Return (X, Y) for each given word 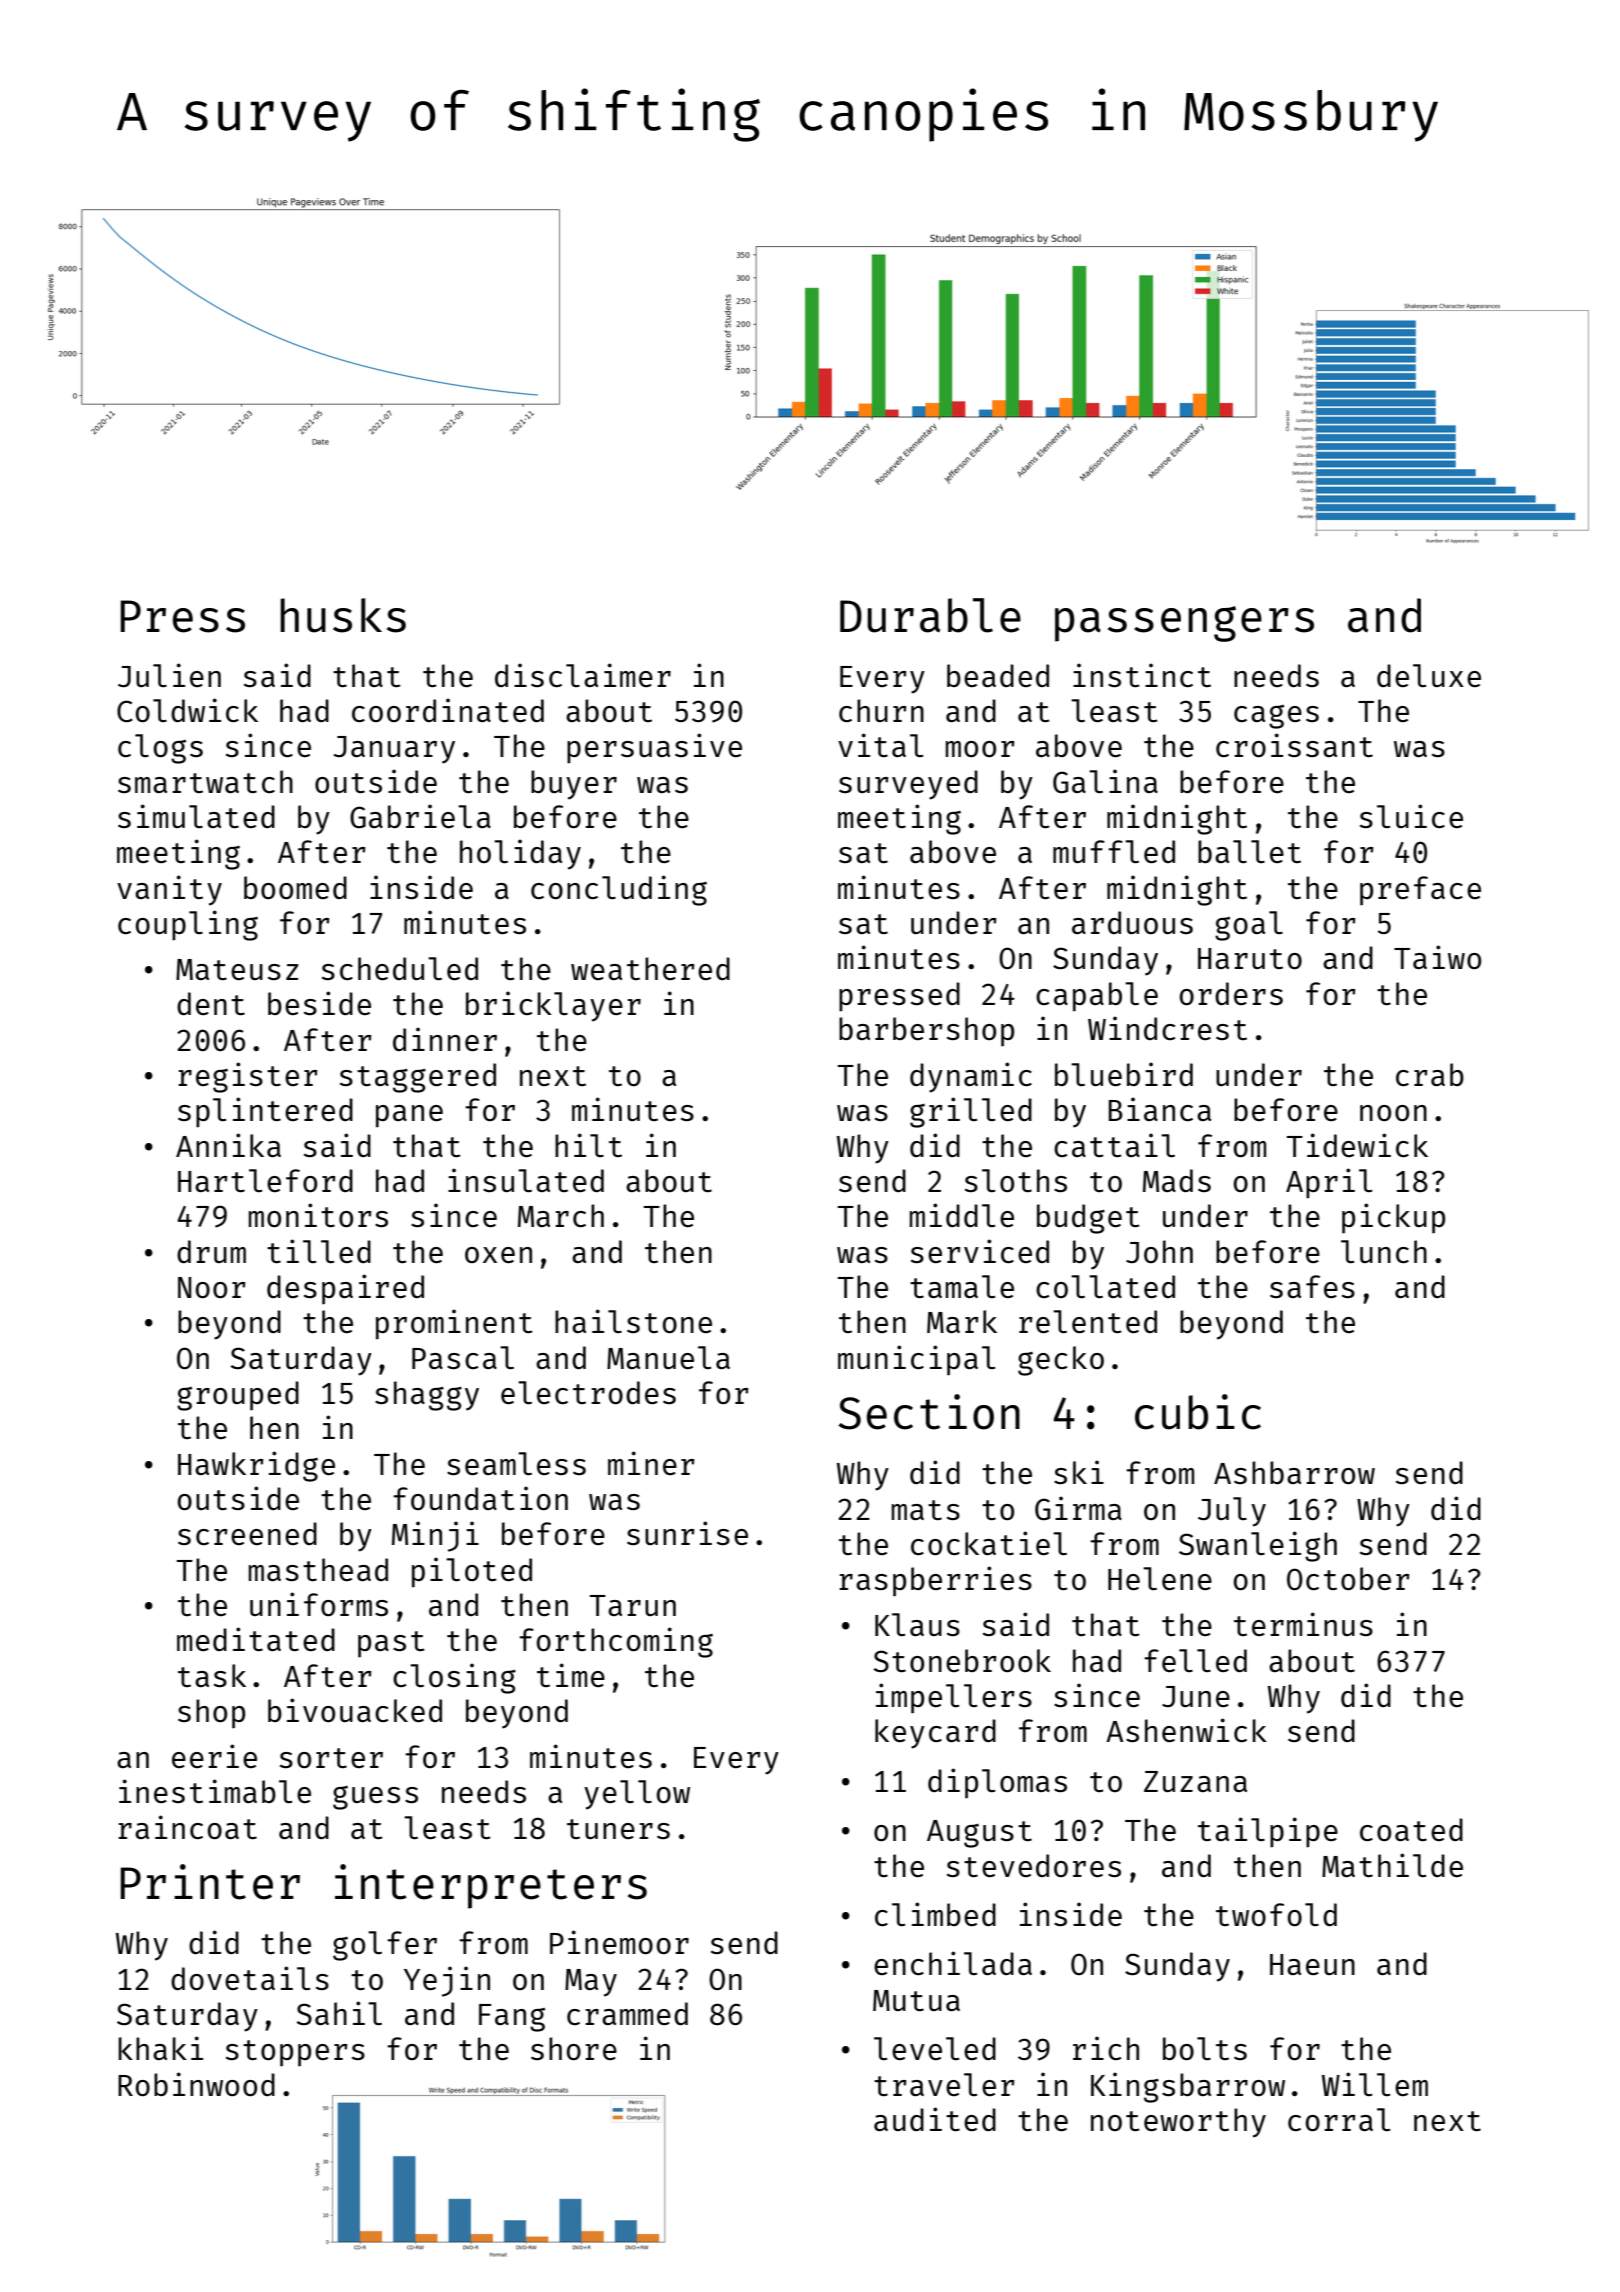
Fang (512, 2018)
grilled (971, 1112)
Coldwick (187, 710)
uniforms (319, 1604)
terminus (1303, 1624)
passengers (1184, 624)
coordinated (448, 710)
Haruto (1250, 958)
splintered (265, 1112)
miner (651, 1463)
